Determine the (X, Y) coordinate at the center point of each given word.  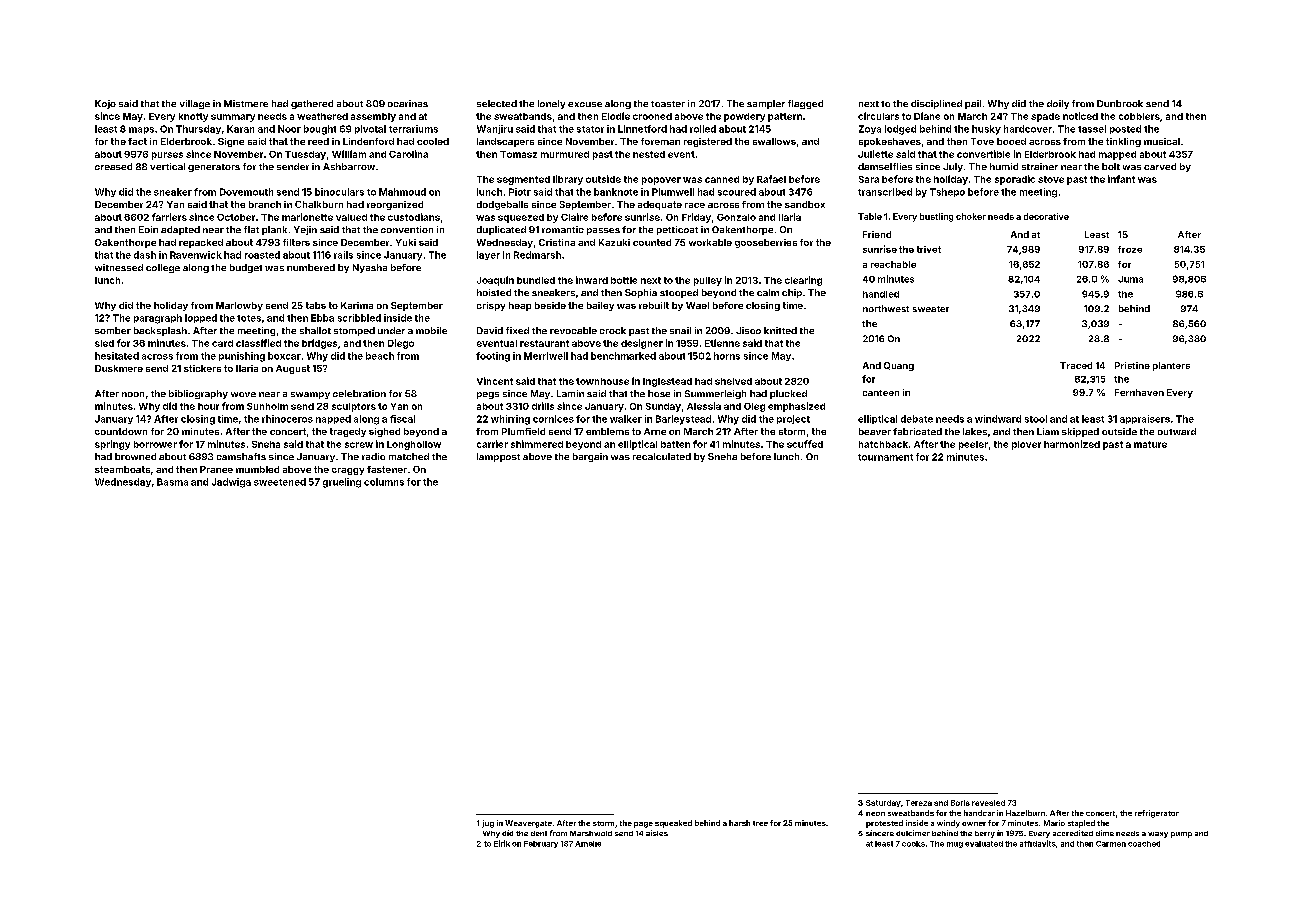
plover (1026, 445)
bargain (590, 457)
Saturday (883, 803)
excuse (585, 104)
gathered (312, 104)
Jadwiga (231, 483)
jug (488, 824)
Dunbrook (1120, 103)
